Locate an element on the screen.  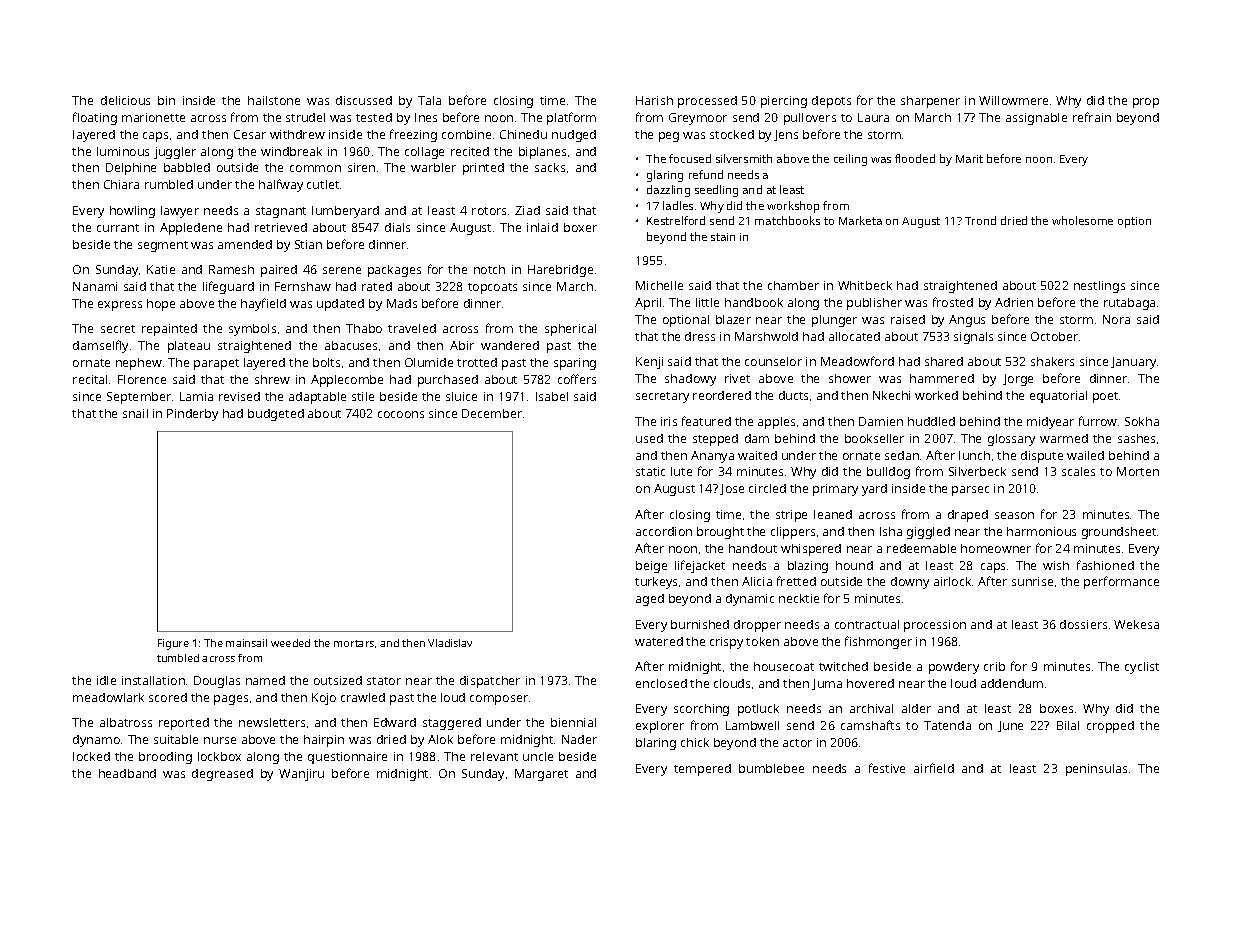
headband is located at coordinates (127, 773).
